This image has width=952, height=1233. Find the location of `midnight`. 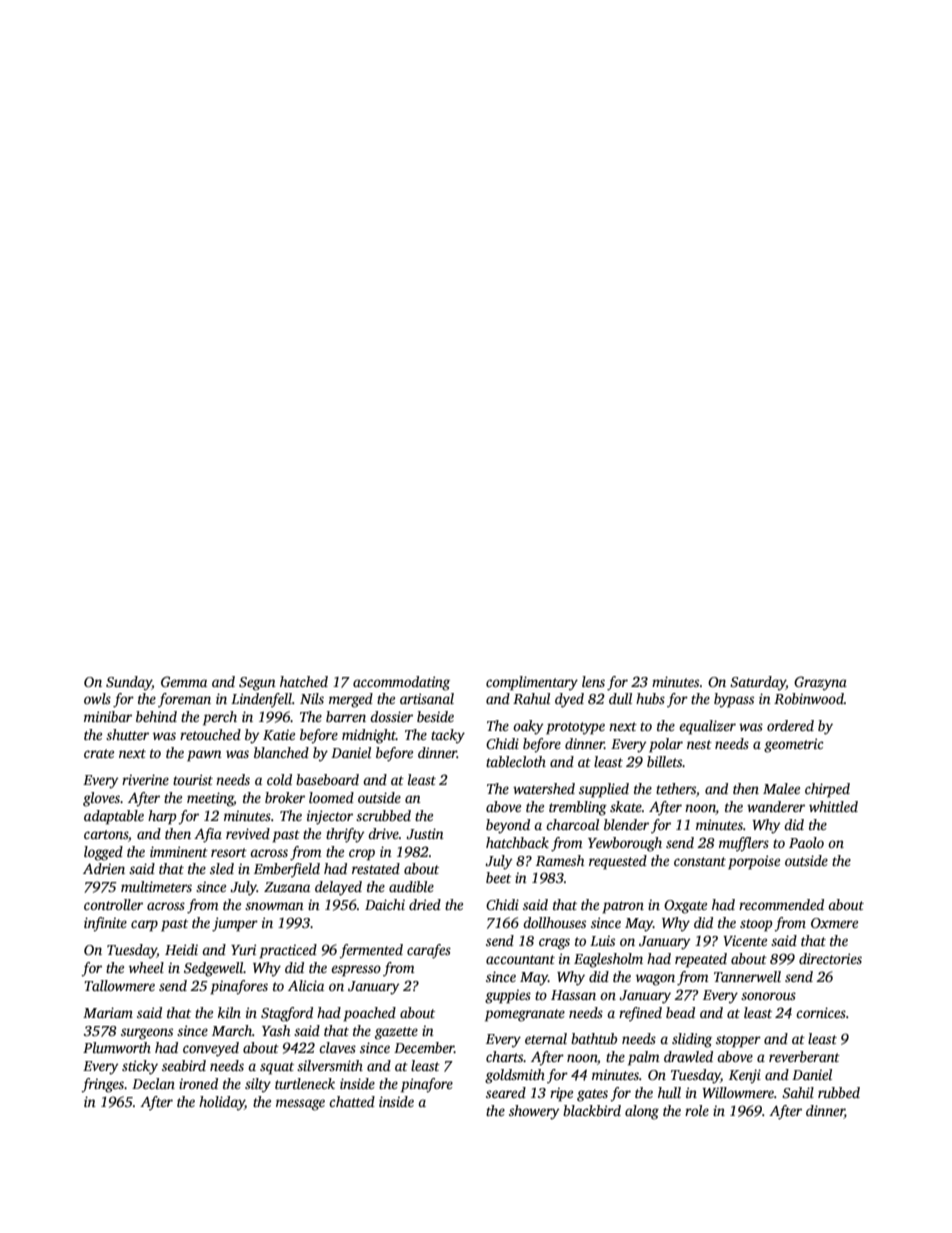

midnight is located at coordinates (369, 736).
